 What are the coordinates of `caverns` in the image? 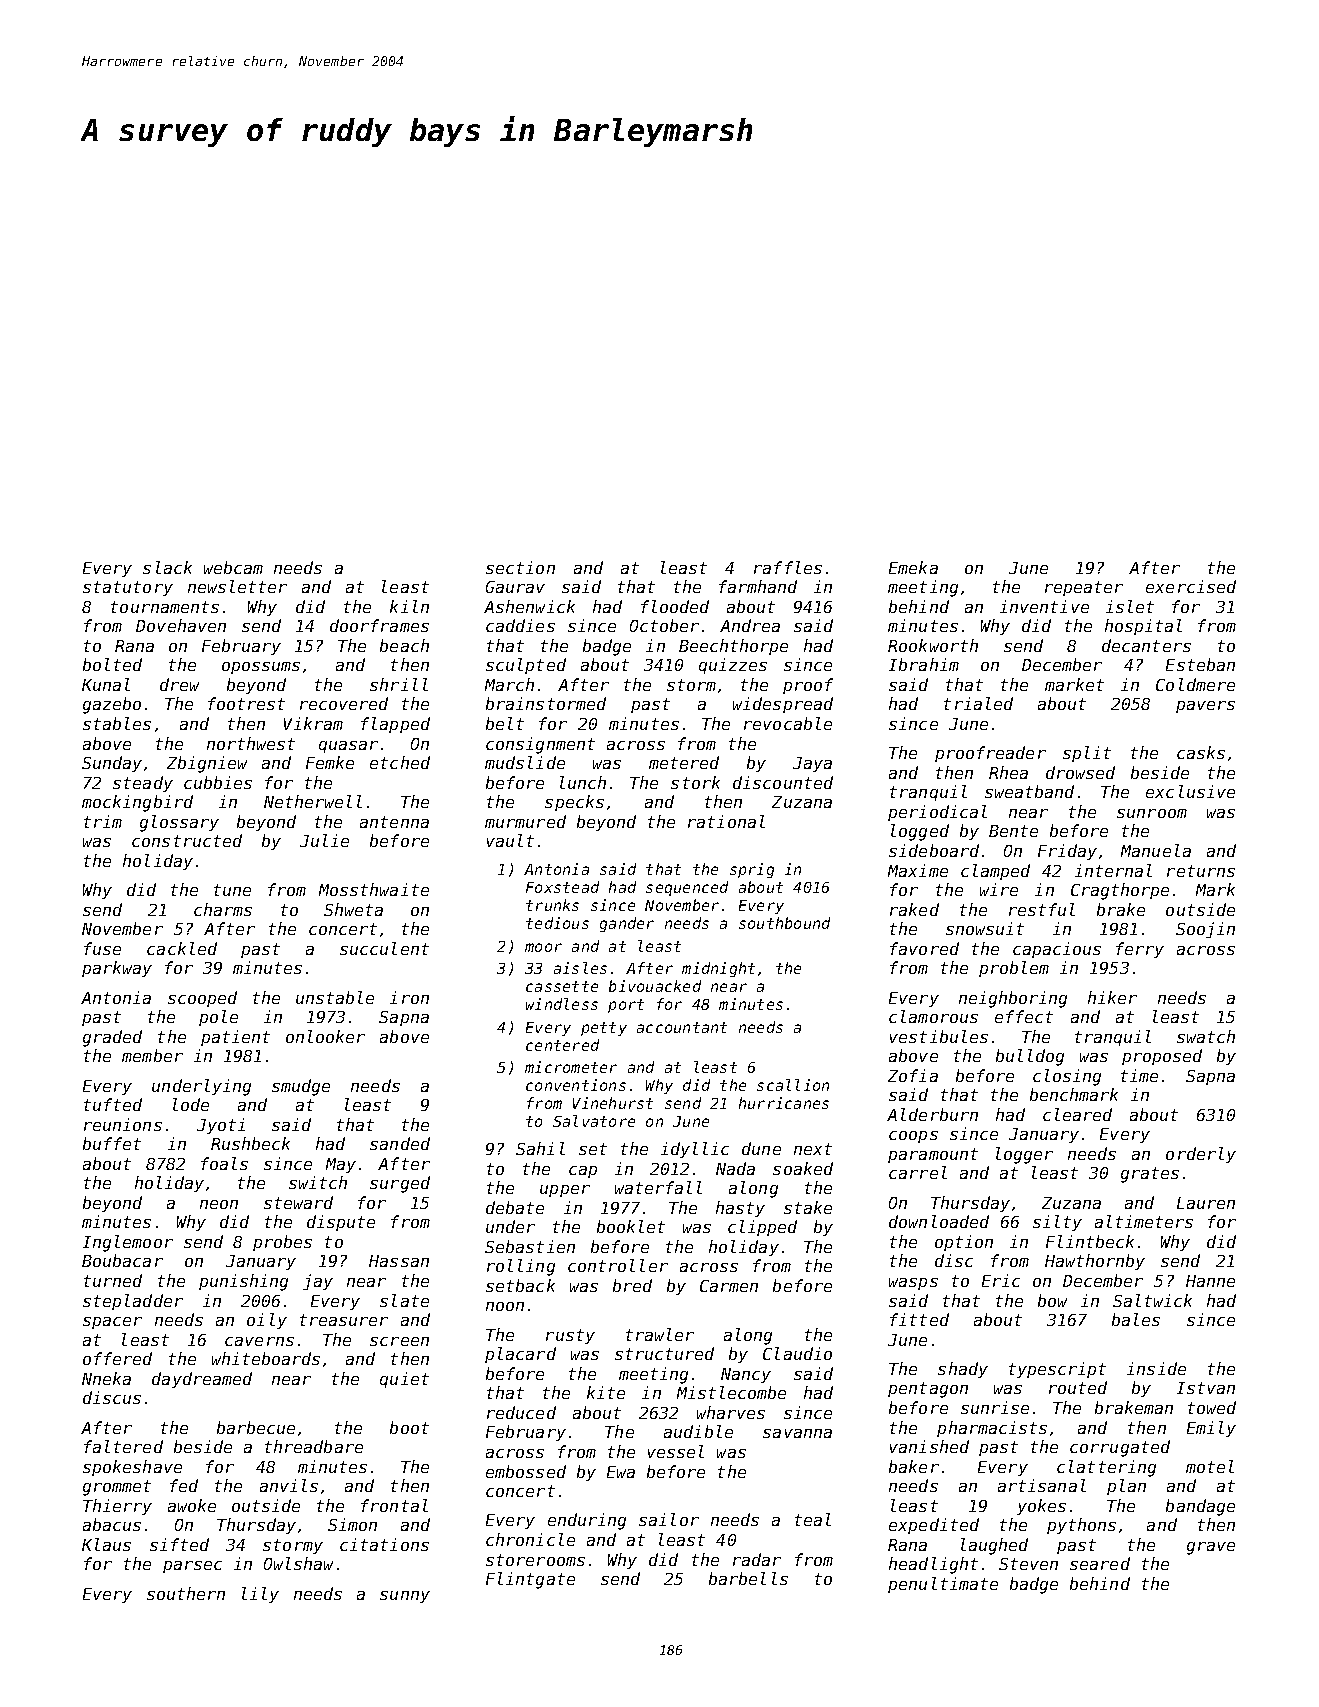 It's located at (259, 1341).
